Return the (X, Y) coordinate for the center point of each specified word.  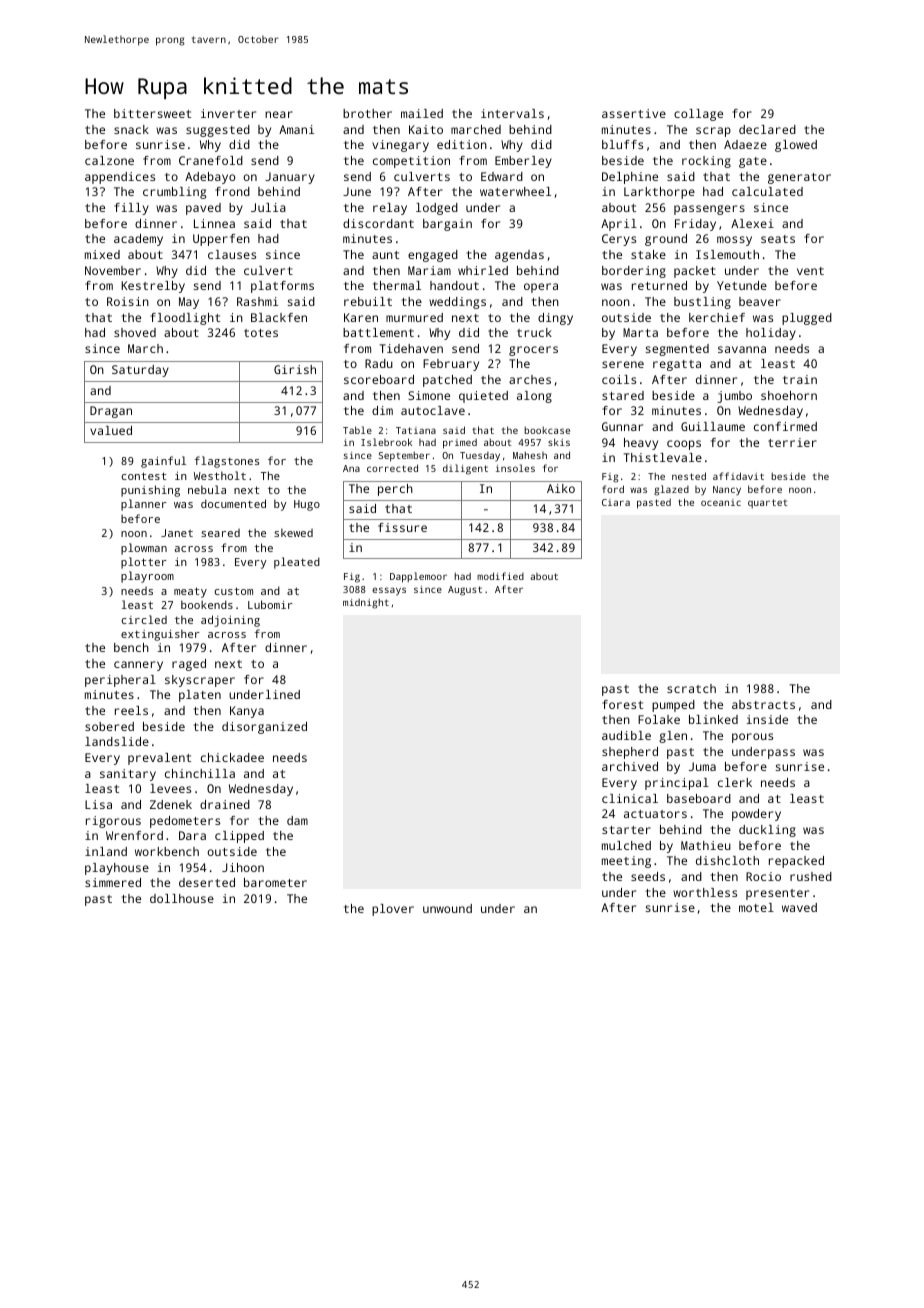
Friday (695, 225)
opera (541, 288)
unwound (447, 908)
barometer (275, 882)
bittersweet (152, 113)
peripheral (120, 681)
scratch (691, 688)
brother (367, 113)
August (465, 591)
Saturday (140, 371)
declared (767, 129)
